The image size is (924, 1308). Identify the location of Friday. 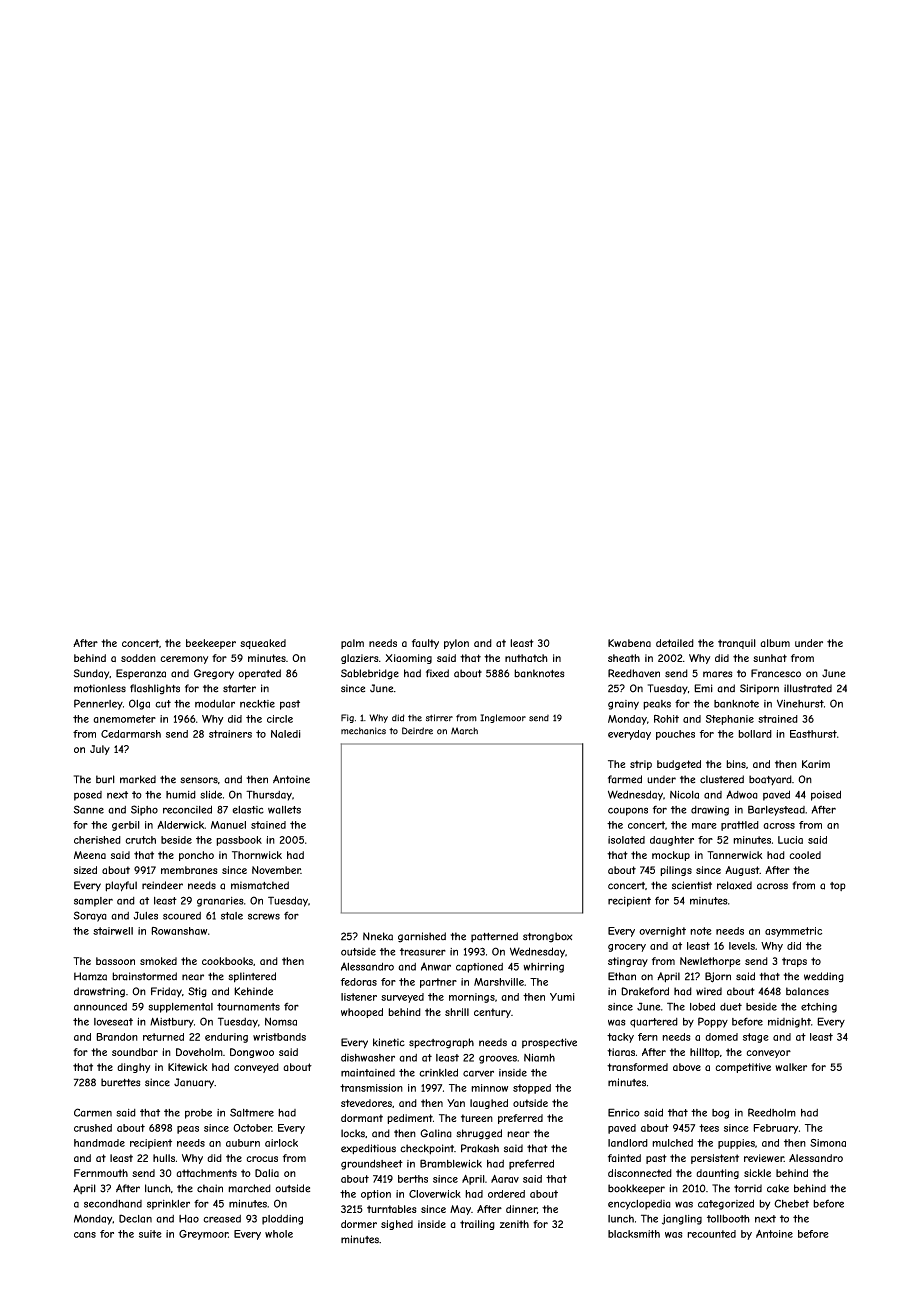
(166, 992).
